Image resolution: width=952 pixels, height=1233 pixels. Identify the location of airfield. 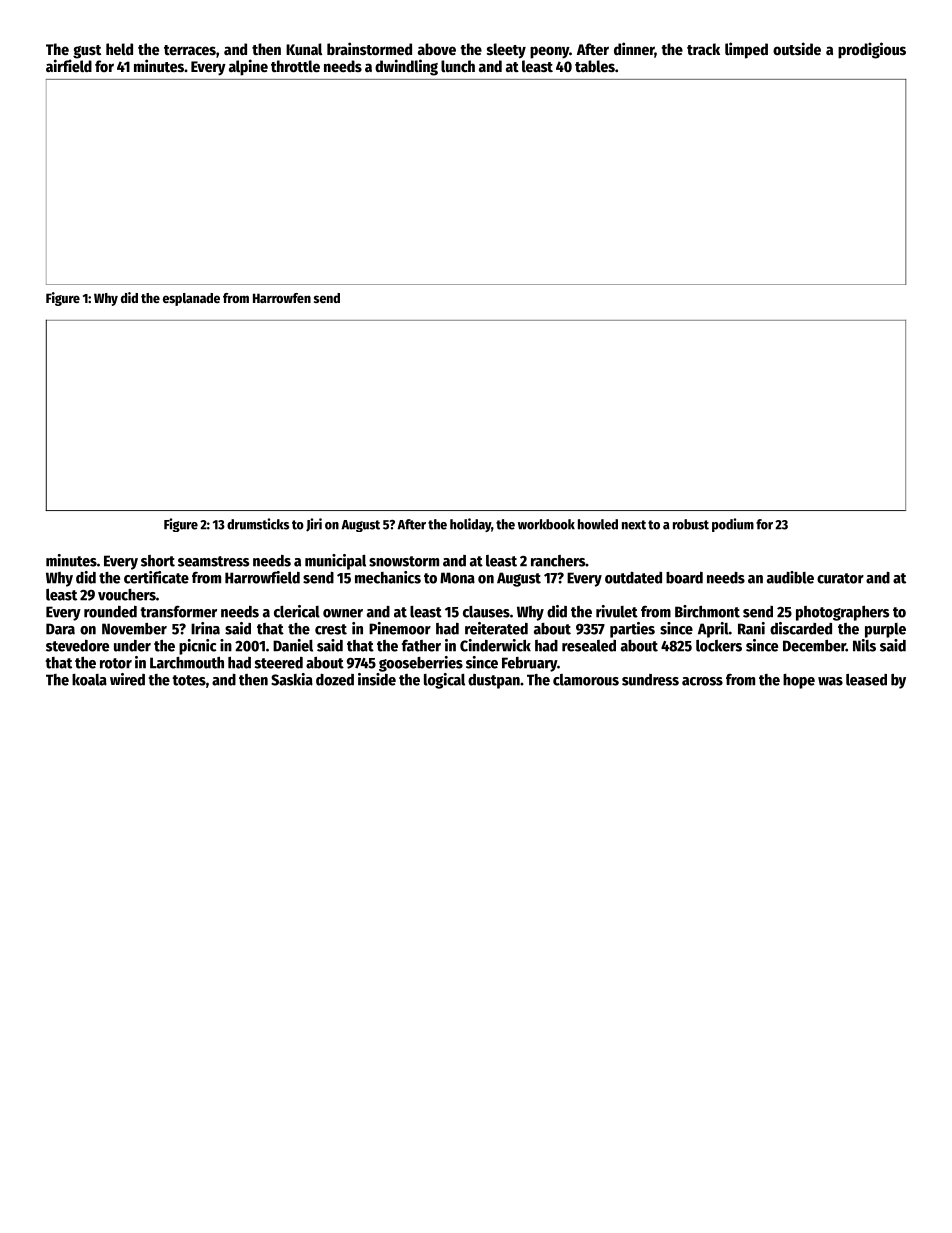
(69, 65).
